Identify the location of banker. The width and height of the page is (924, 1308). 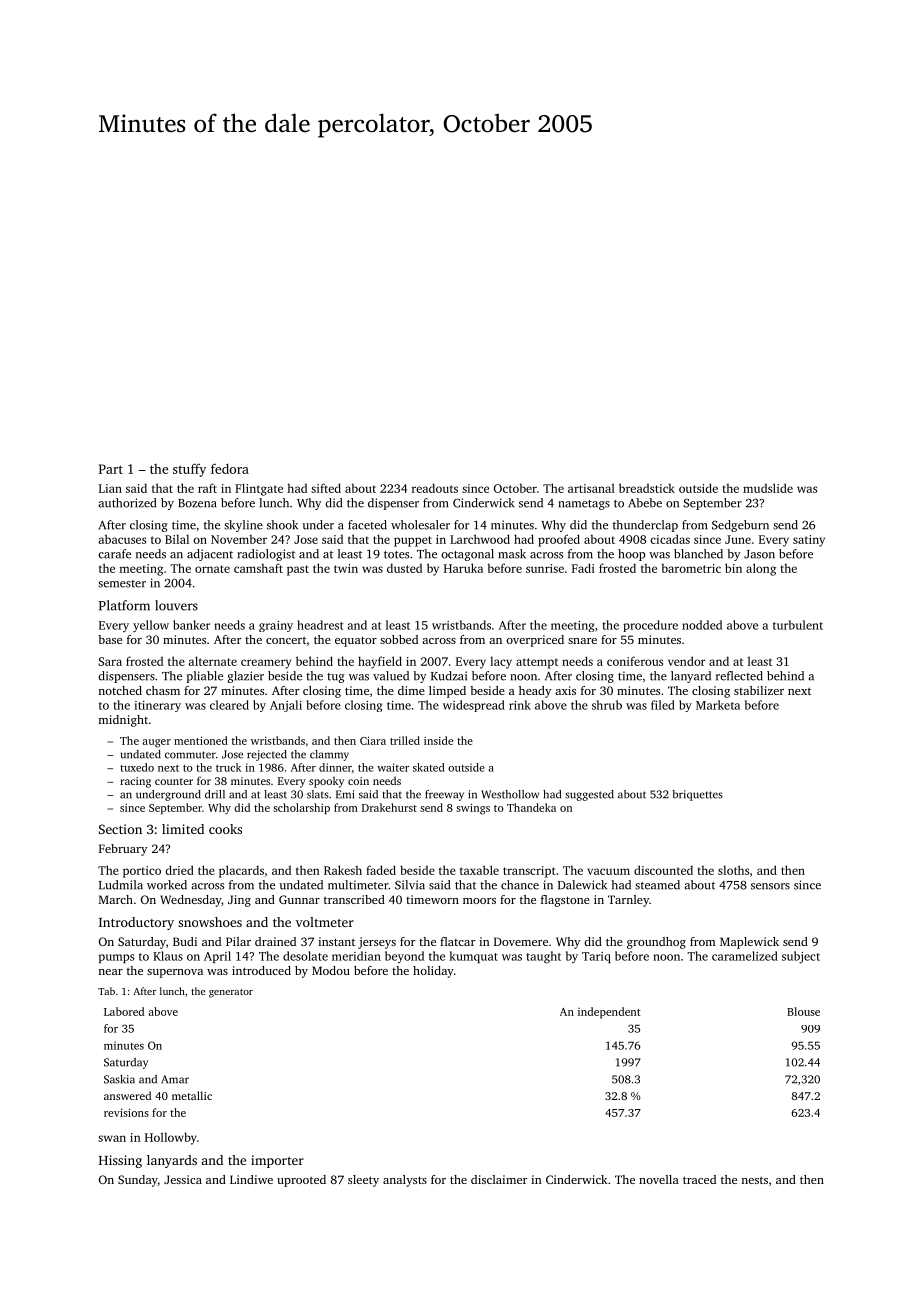
(191, 625).
